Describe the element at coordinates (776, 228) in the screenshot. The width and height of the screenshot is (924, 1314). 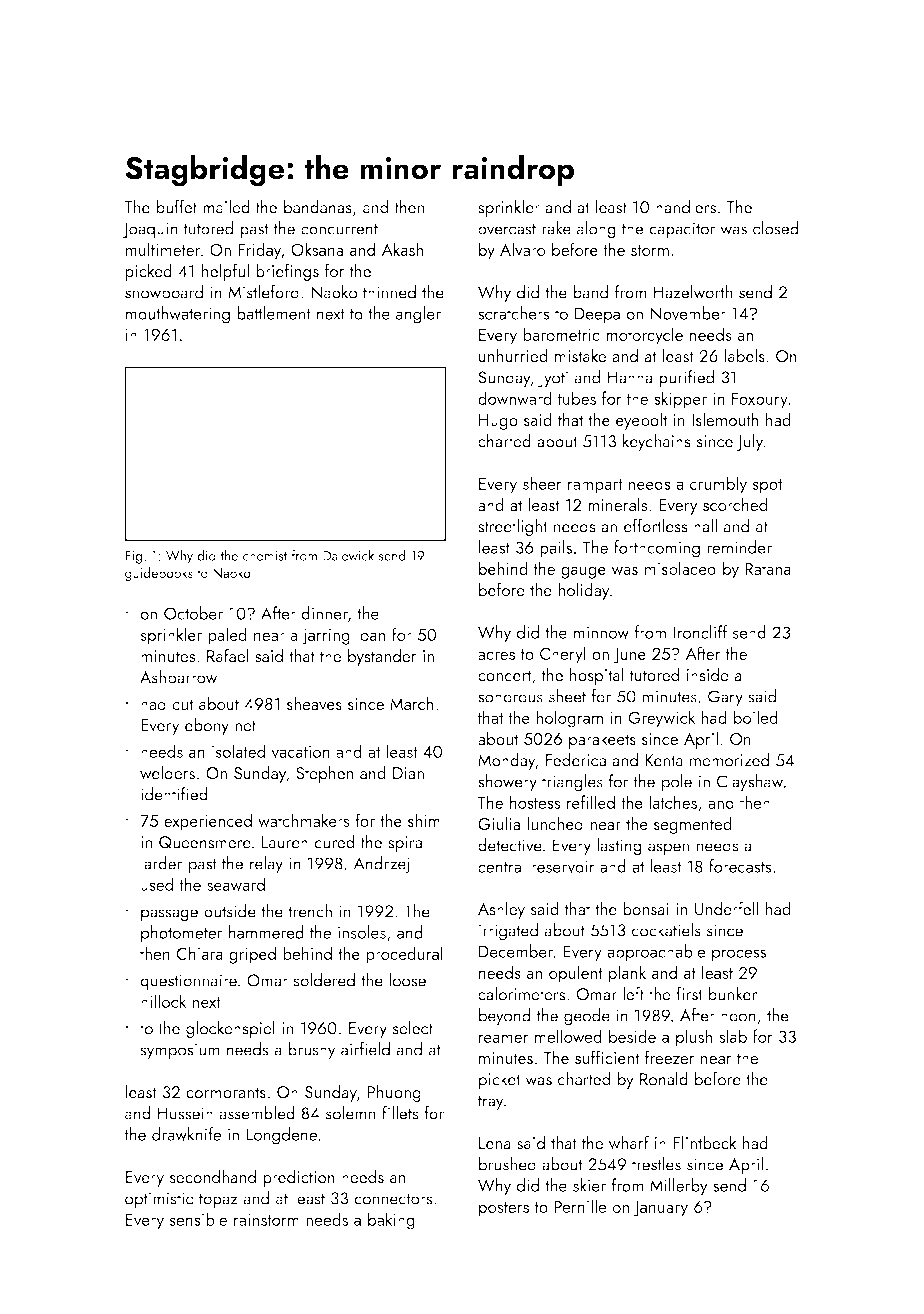
I see `closed` at that location.
